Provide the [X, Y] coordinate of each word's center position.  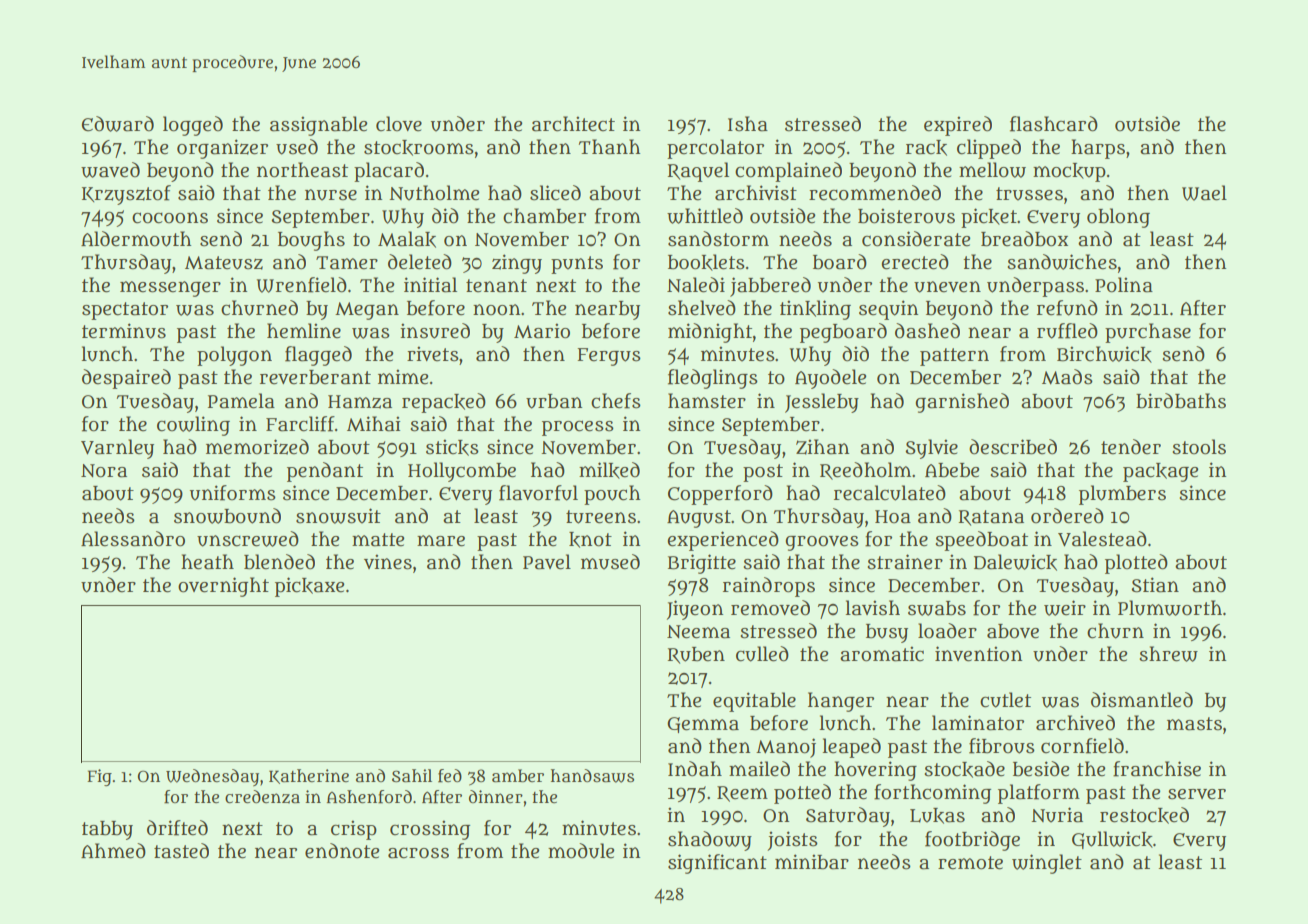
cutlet [1005, 700]
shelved [702, 308]
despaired [126, 379]
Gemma [703, 725]
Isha [748, 124]
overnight [223, 587]
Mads [1067, 377]
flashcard [1054, 124]
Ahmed [113, 851]
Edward [118, 124]
